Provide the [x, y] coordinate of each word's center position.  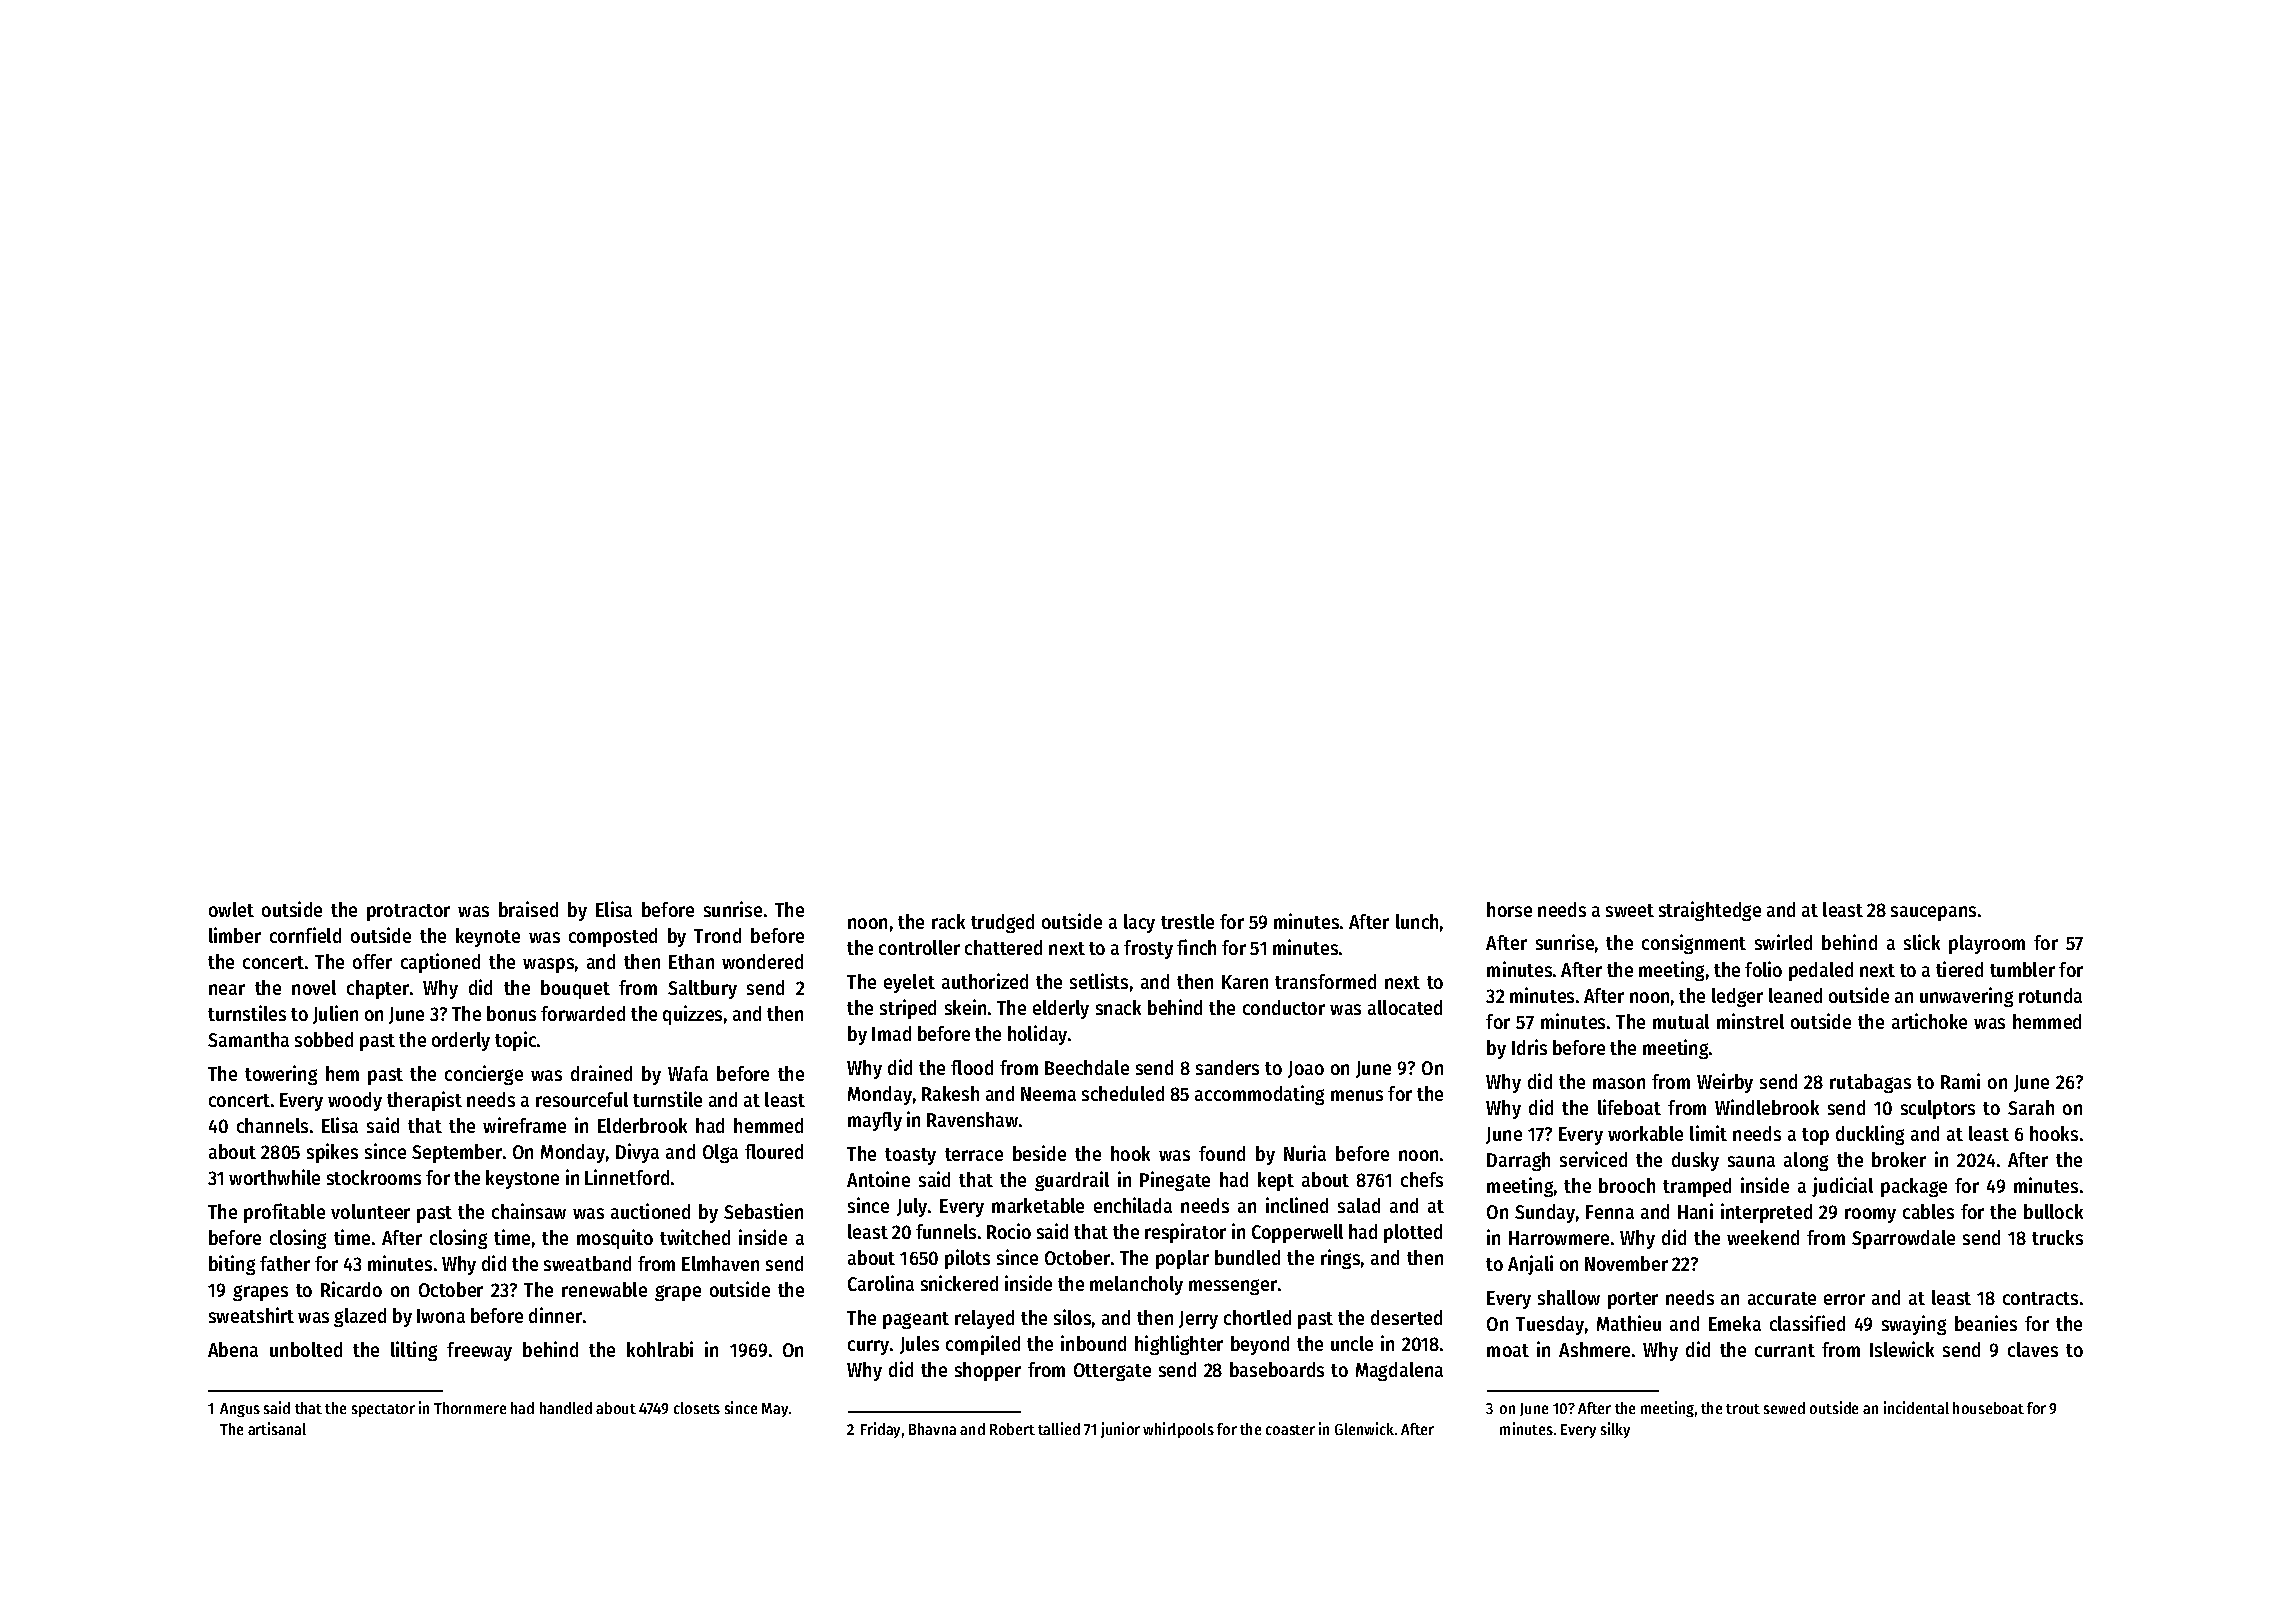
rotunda [2050, 995]
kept [1276, 1181]
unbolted [306, 1349]
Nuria [1305, 1153]
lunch [1417, 921]
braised [528, 909]
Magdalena [1399, 1371]
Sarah [2031, 1107]
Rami [1960, 1081]
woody [355, 1101]
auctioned [650, 1211]
